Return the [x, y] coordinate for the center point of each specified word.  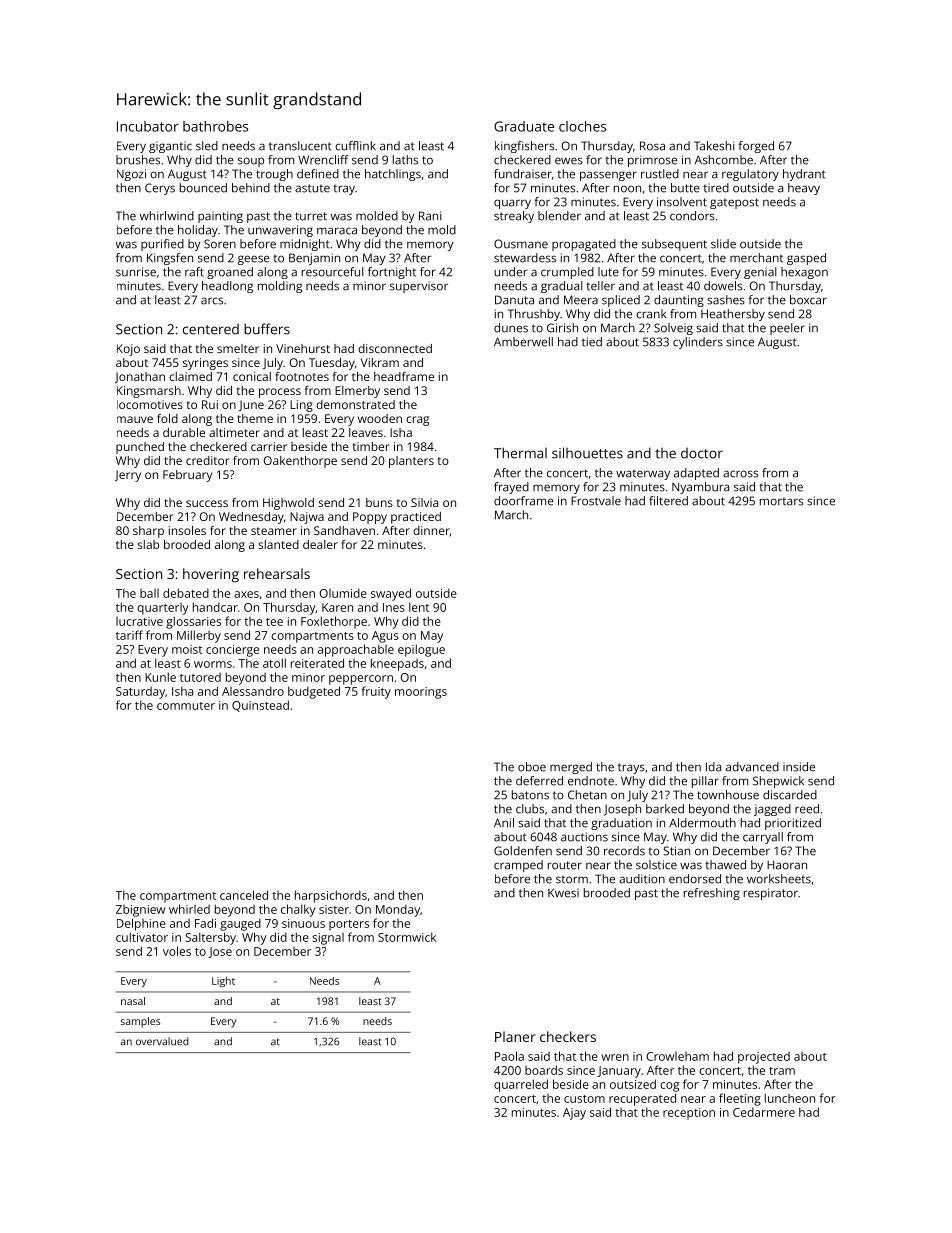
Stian [676, 851]
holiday [198, 231]
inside [799, 767]
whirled [189, 909]
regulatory [750, 175]
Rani [430, 216]
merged [571, 768]
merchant [756, 258]
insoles [187, 530]
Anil [504, 822]
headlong [227, 287]
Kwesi [563, 893]
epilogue [421, 650]
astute [312, 188]
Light [223, 982]
